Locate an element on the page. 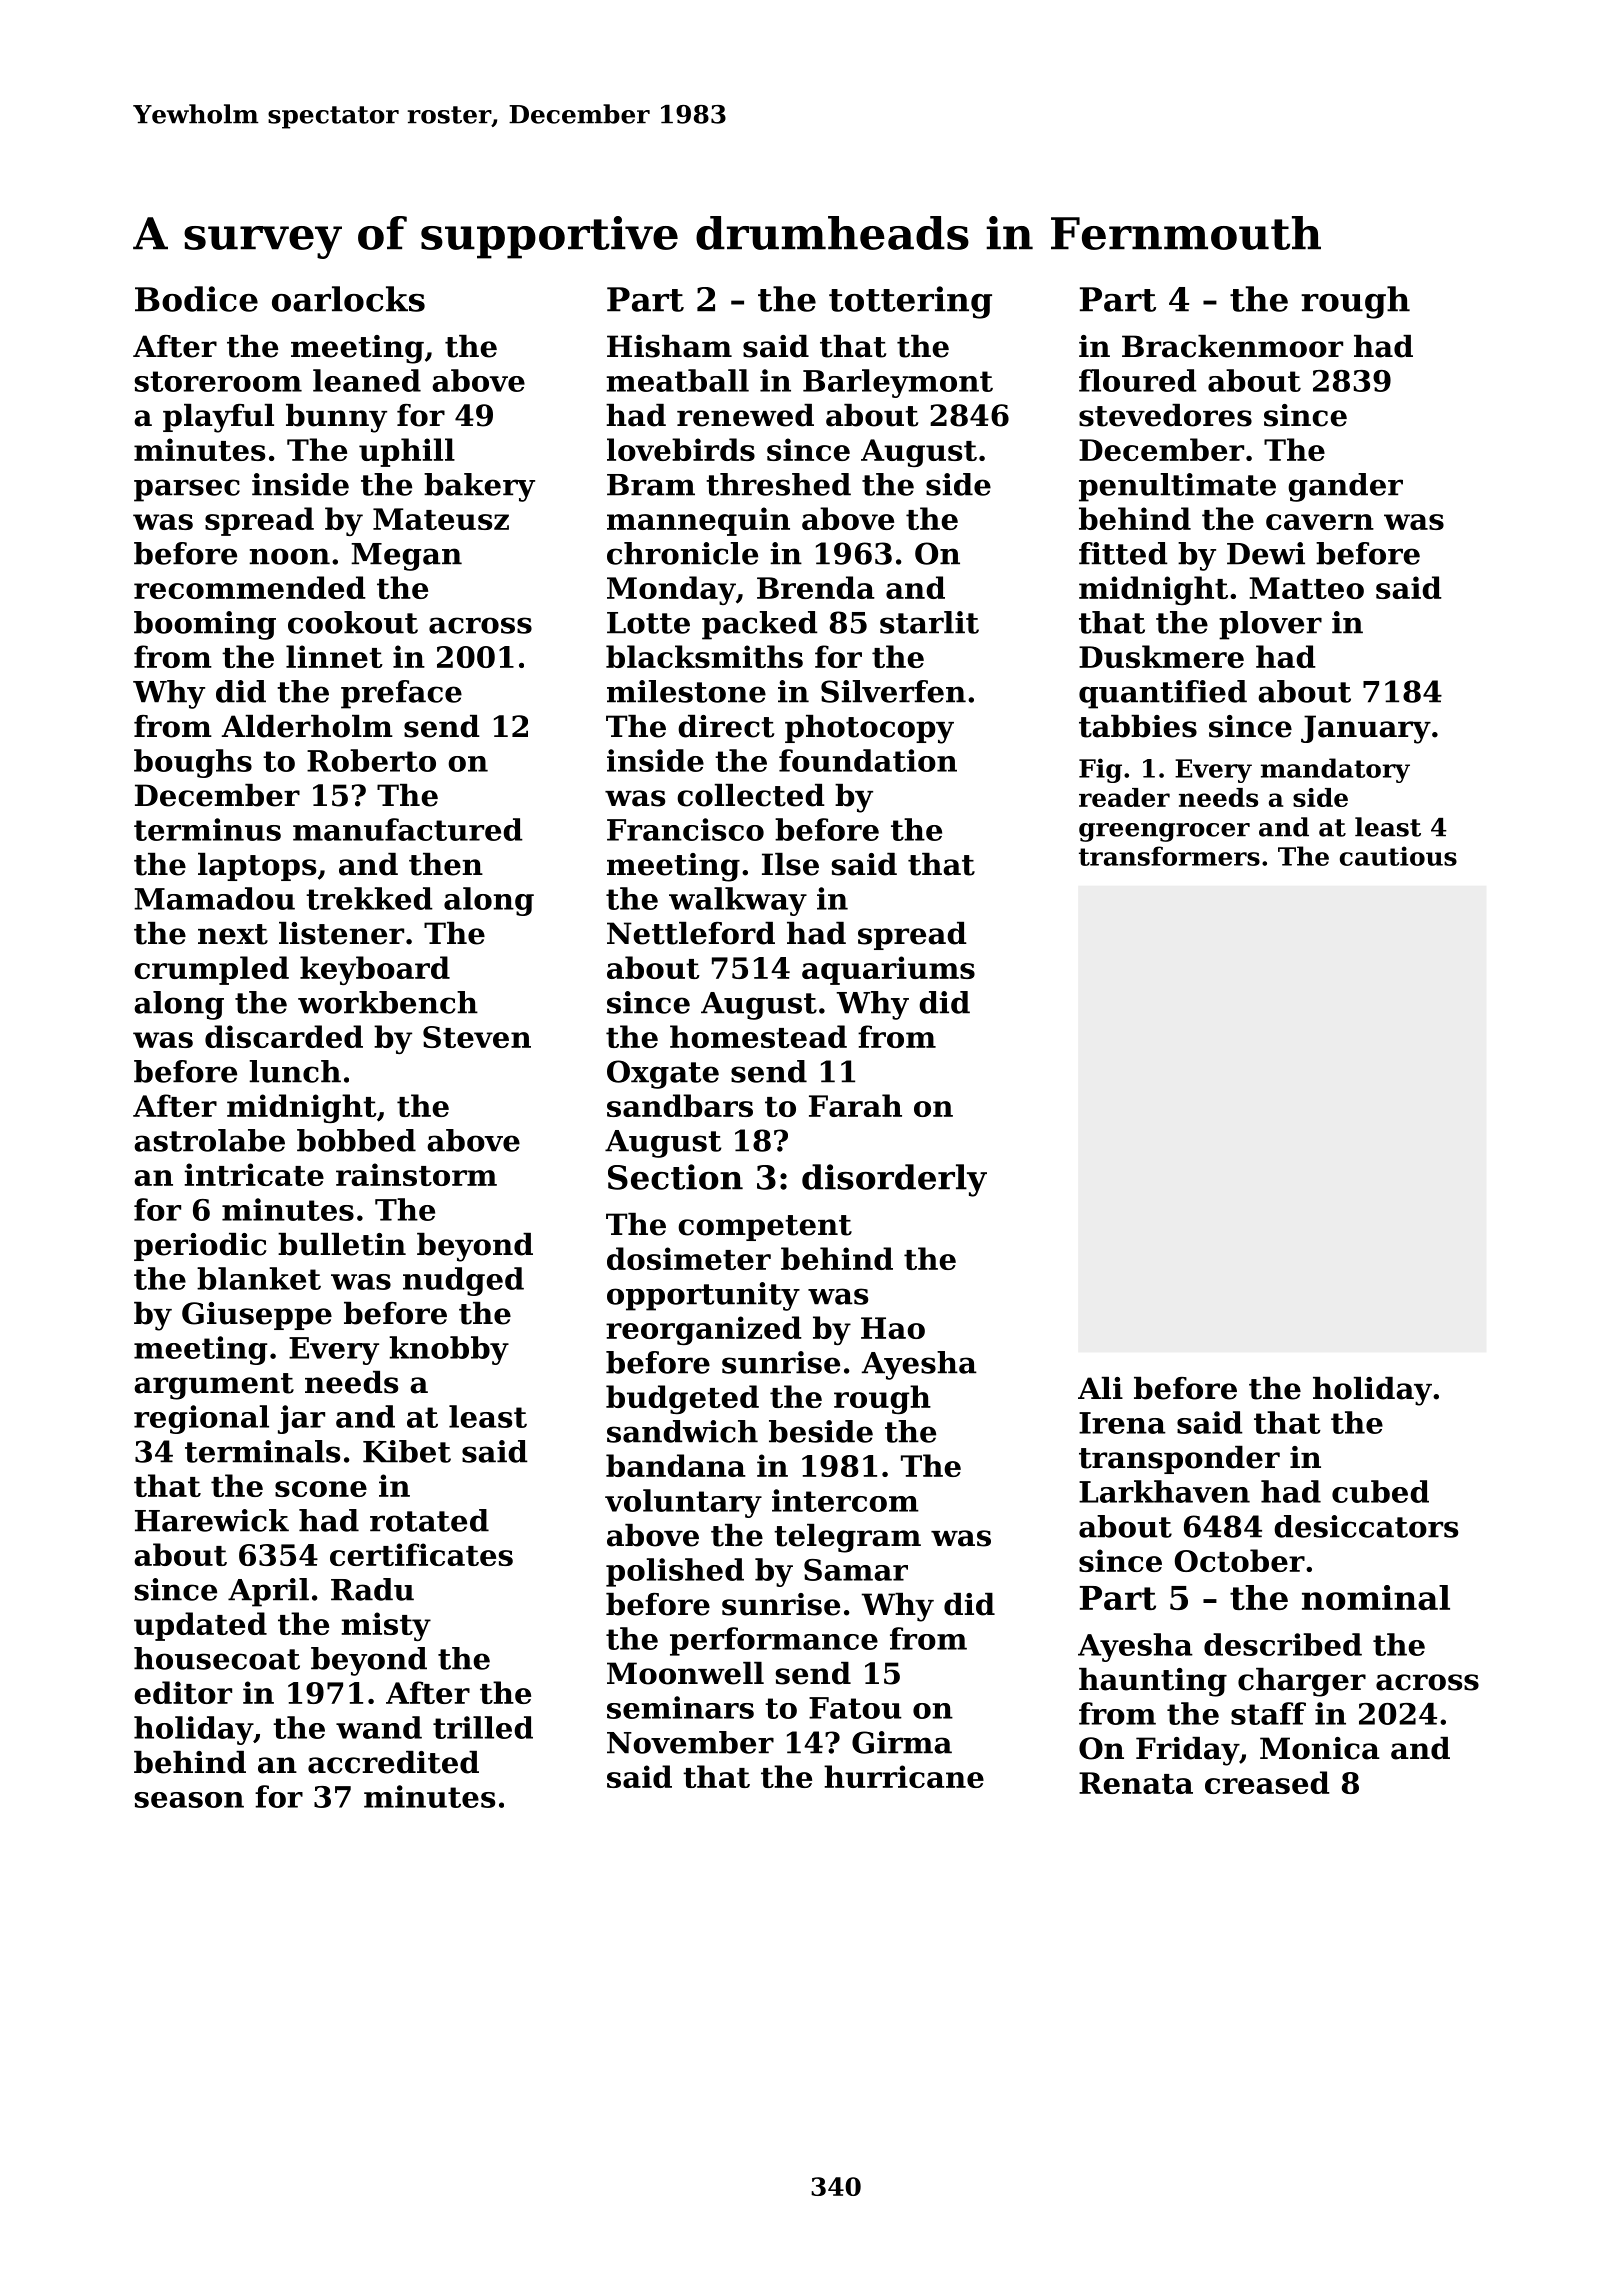 This document has height=2292, width=1620. cubed is located at coordinates (1380, 1491).
